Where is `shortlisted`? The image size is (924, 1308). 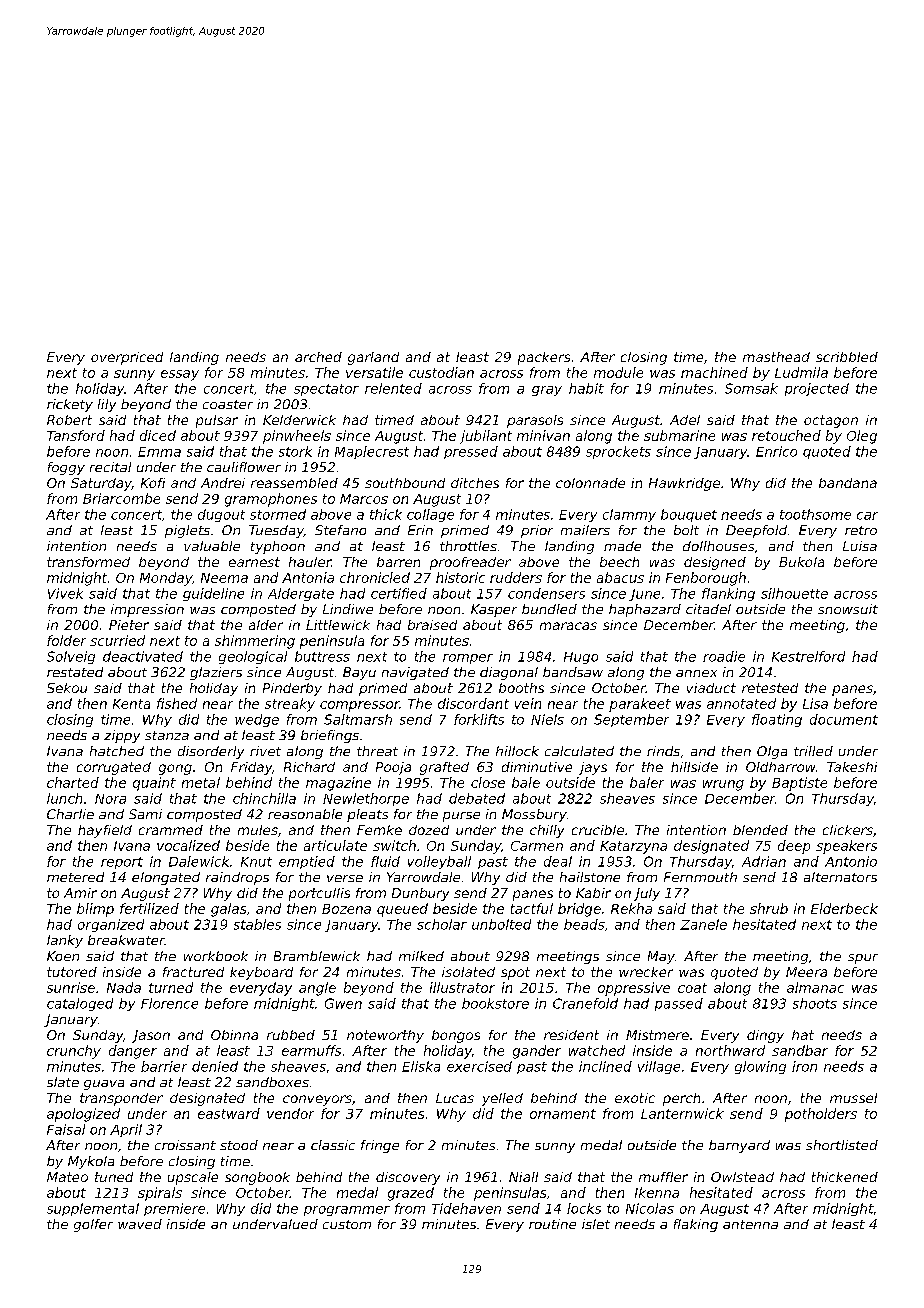
shortlisted is located at coordinates (842, 1145).
